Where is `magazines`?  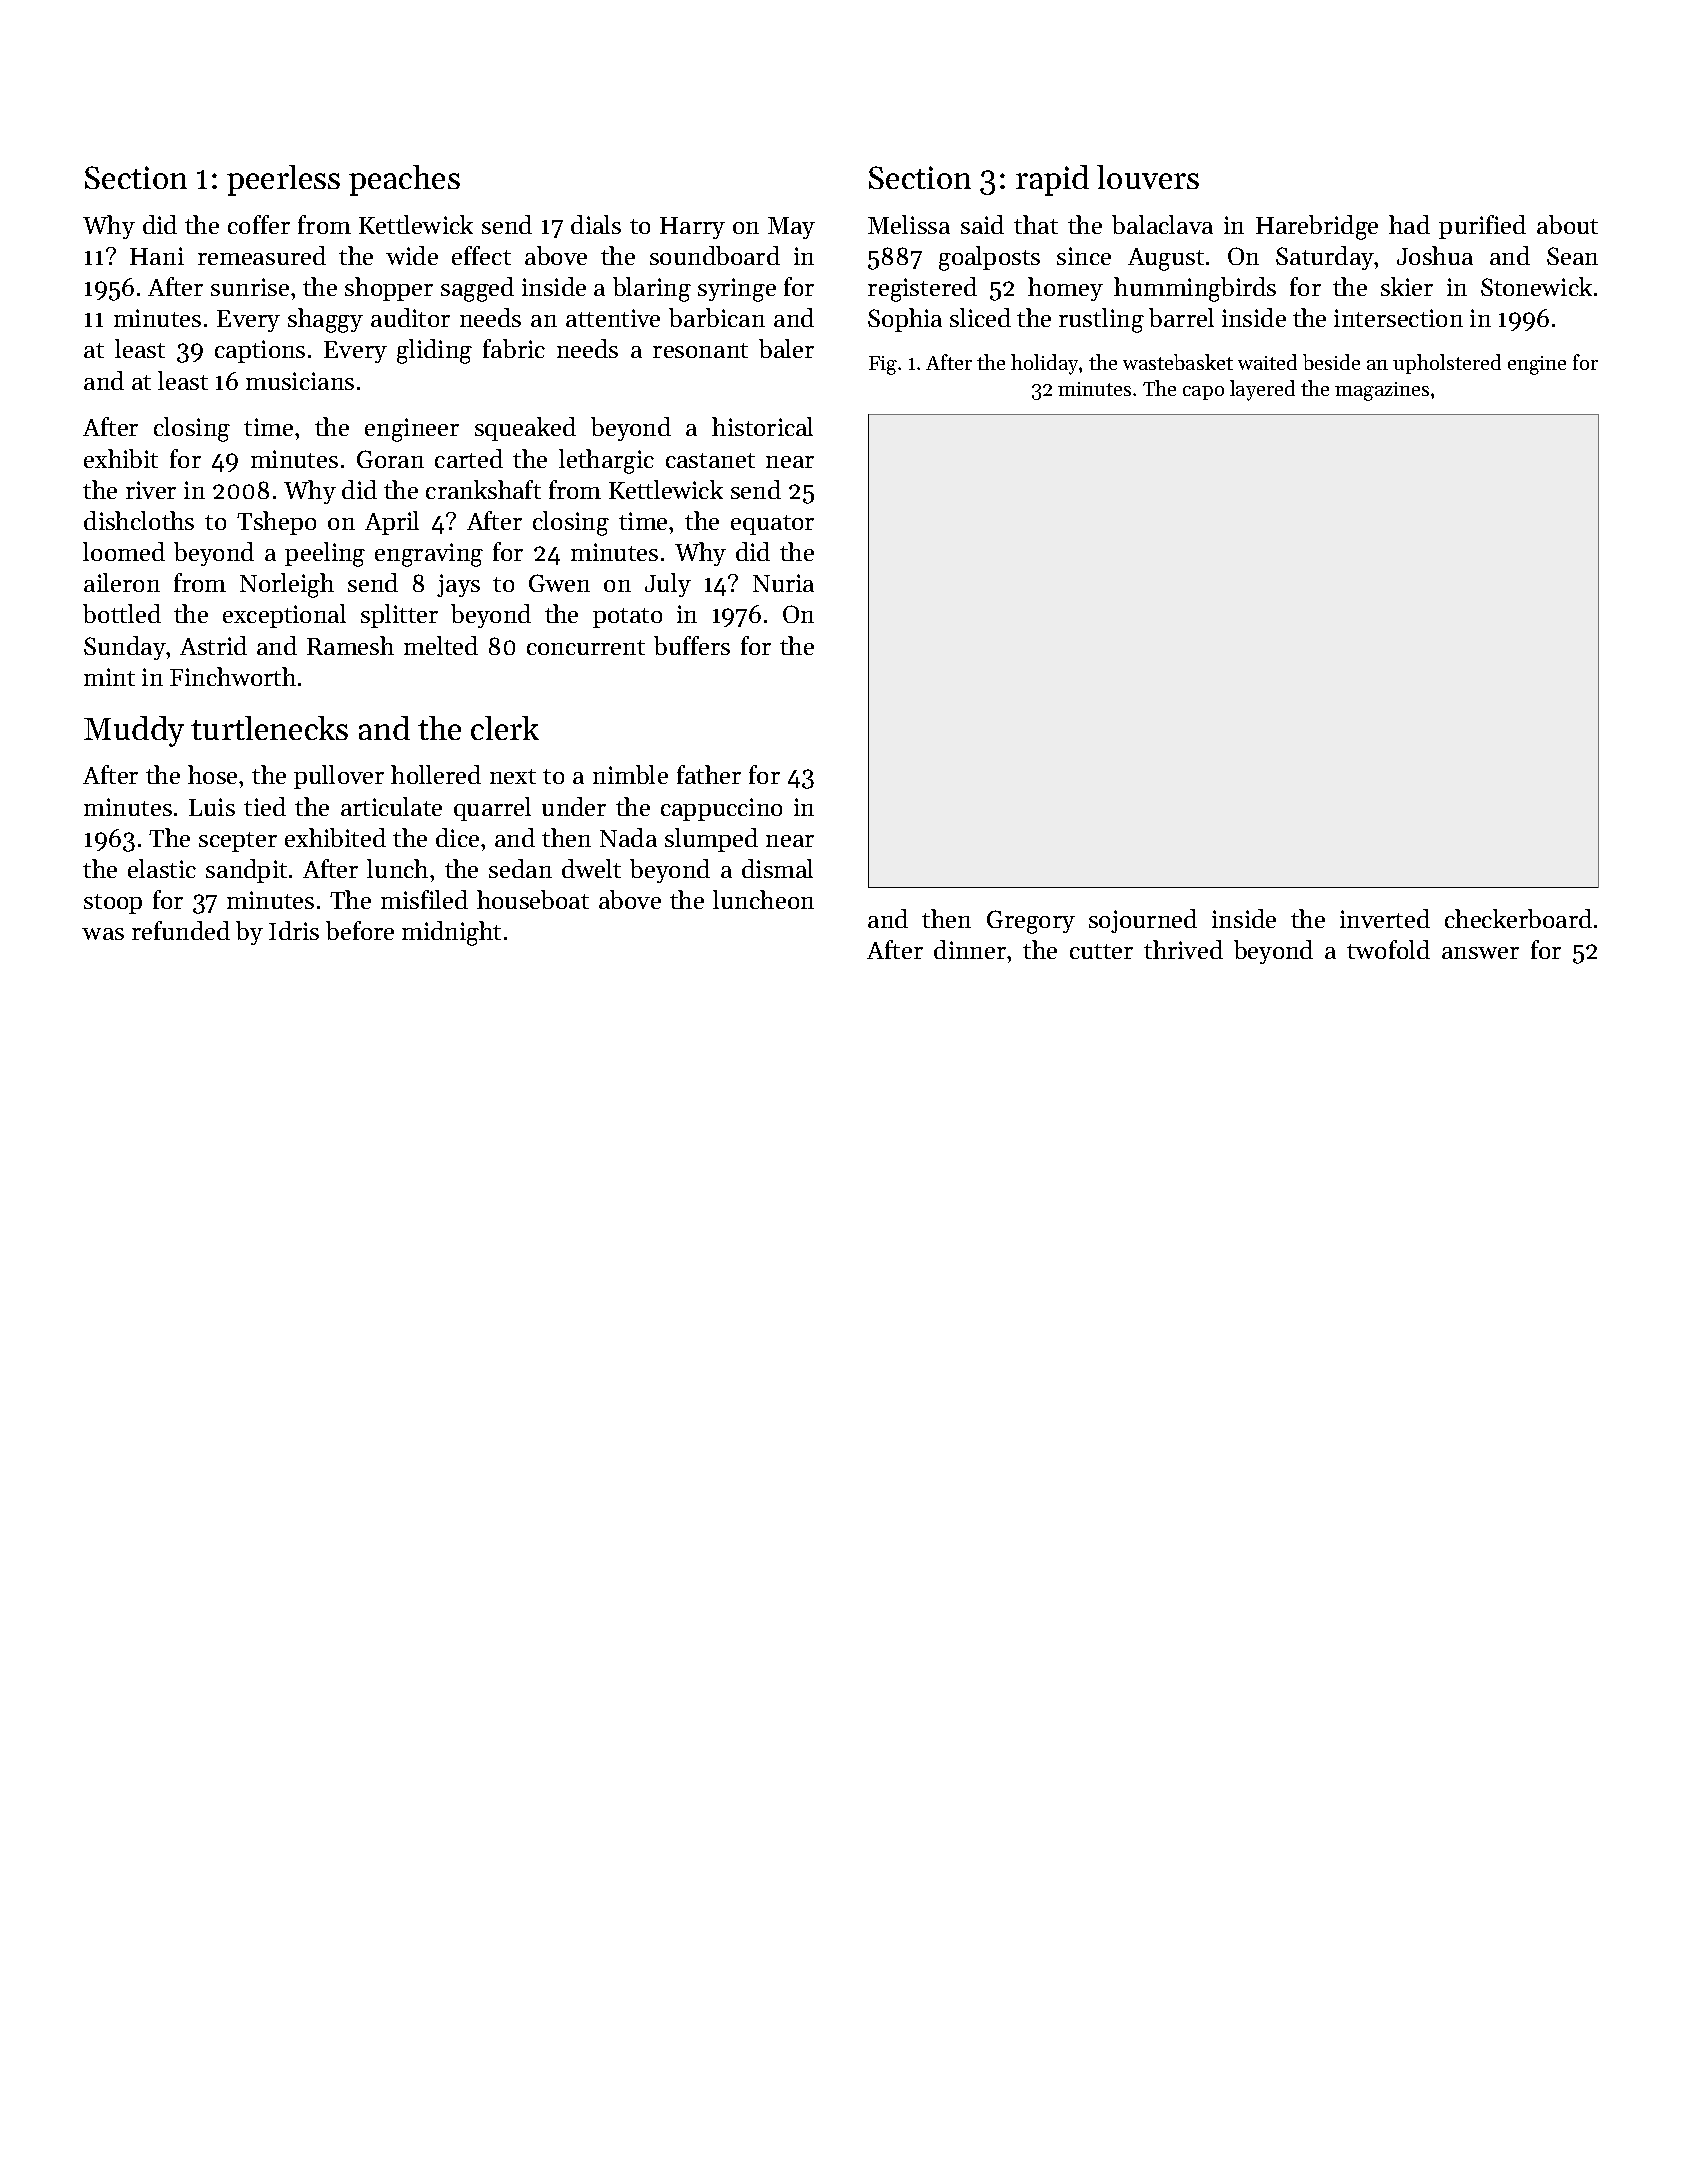
magazines is located at coordinates (1382, 391).
